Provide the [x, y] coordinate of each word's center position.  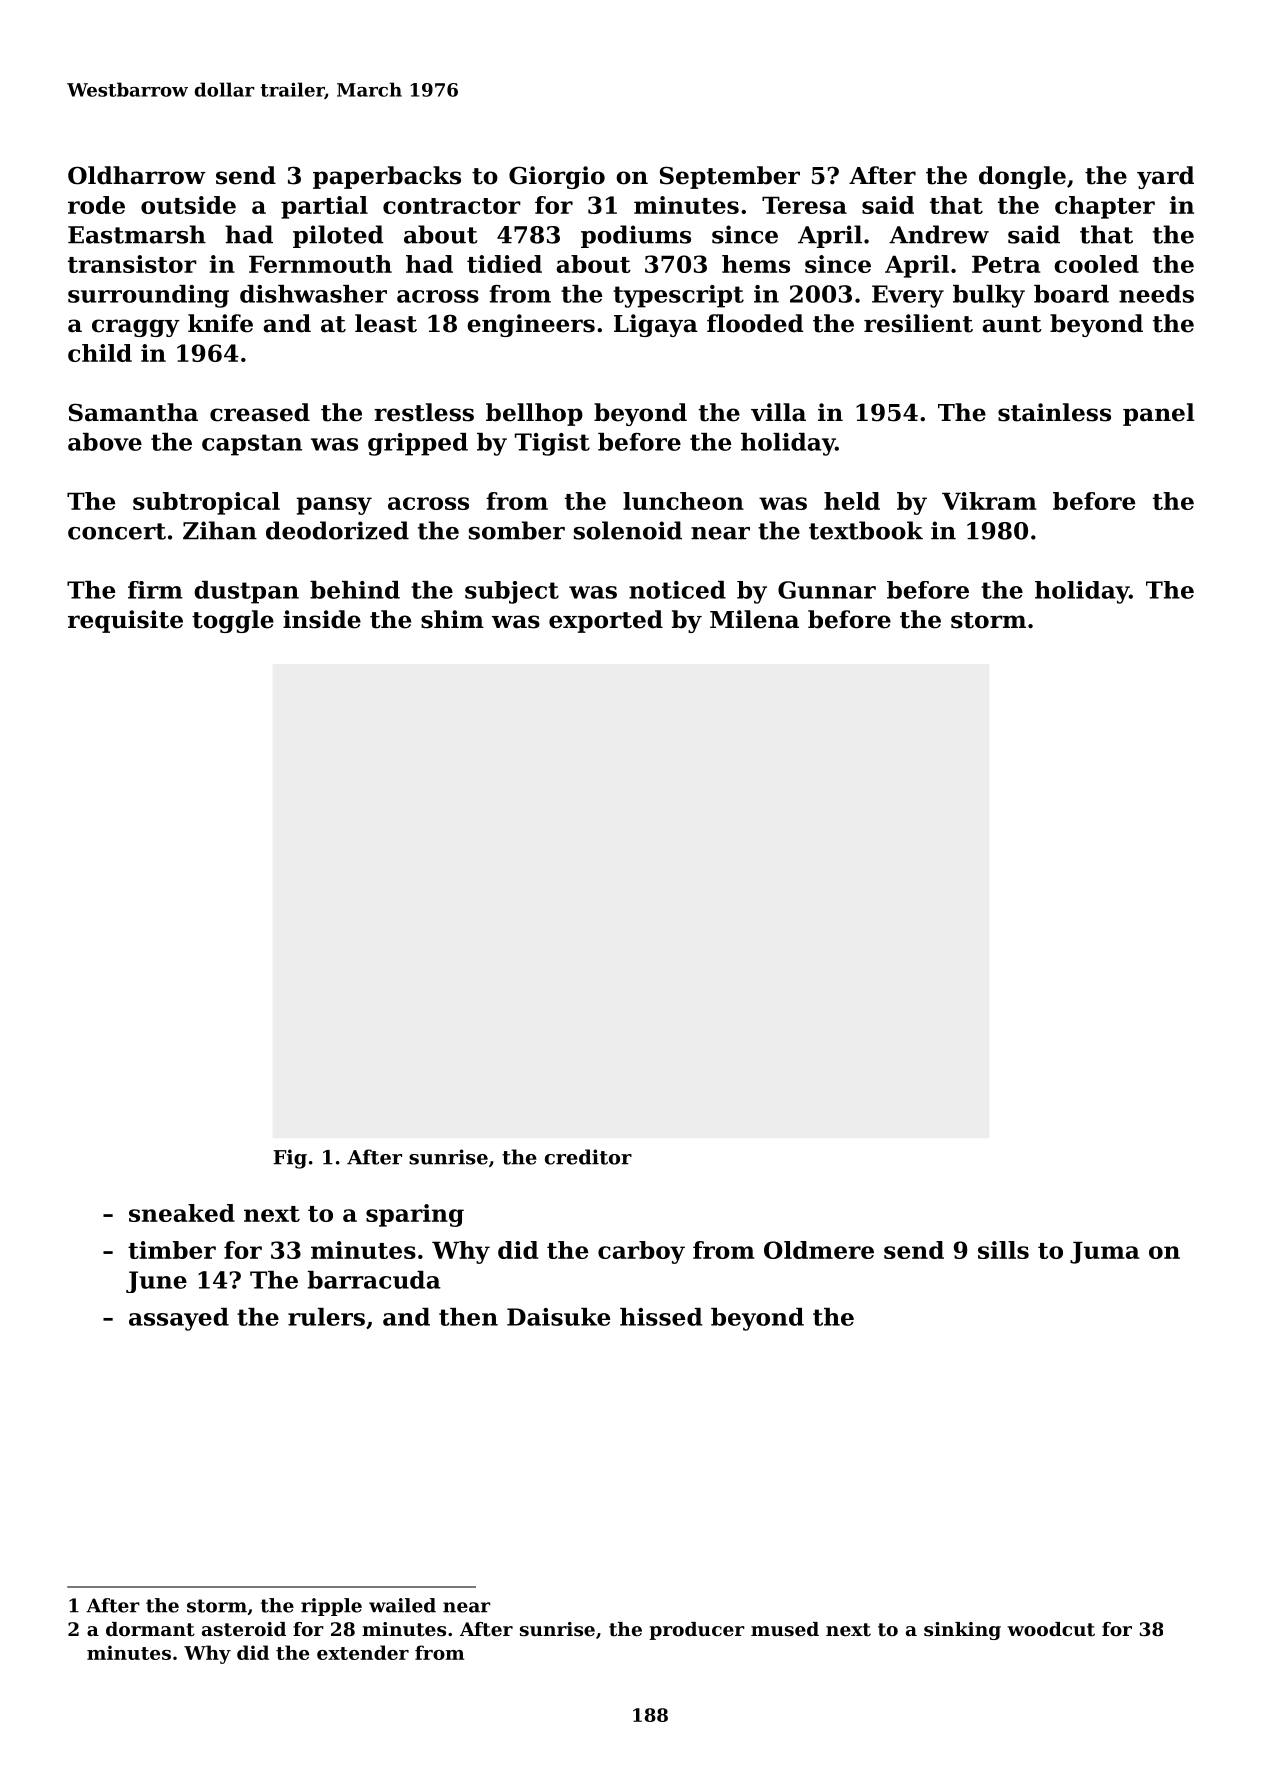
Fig [290, 1159]
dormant [150, 1629]
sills [1003, 1250]
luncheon [683, 501]
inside [322, 619]
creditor [588, 1157]
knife [220, 323]
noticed [677, 590]
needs [1156, 294]
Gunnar [827, 590]
